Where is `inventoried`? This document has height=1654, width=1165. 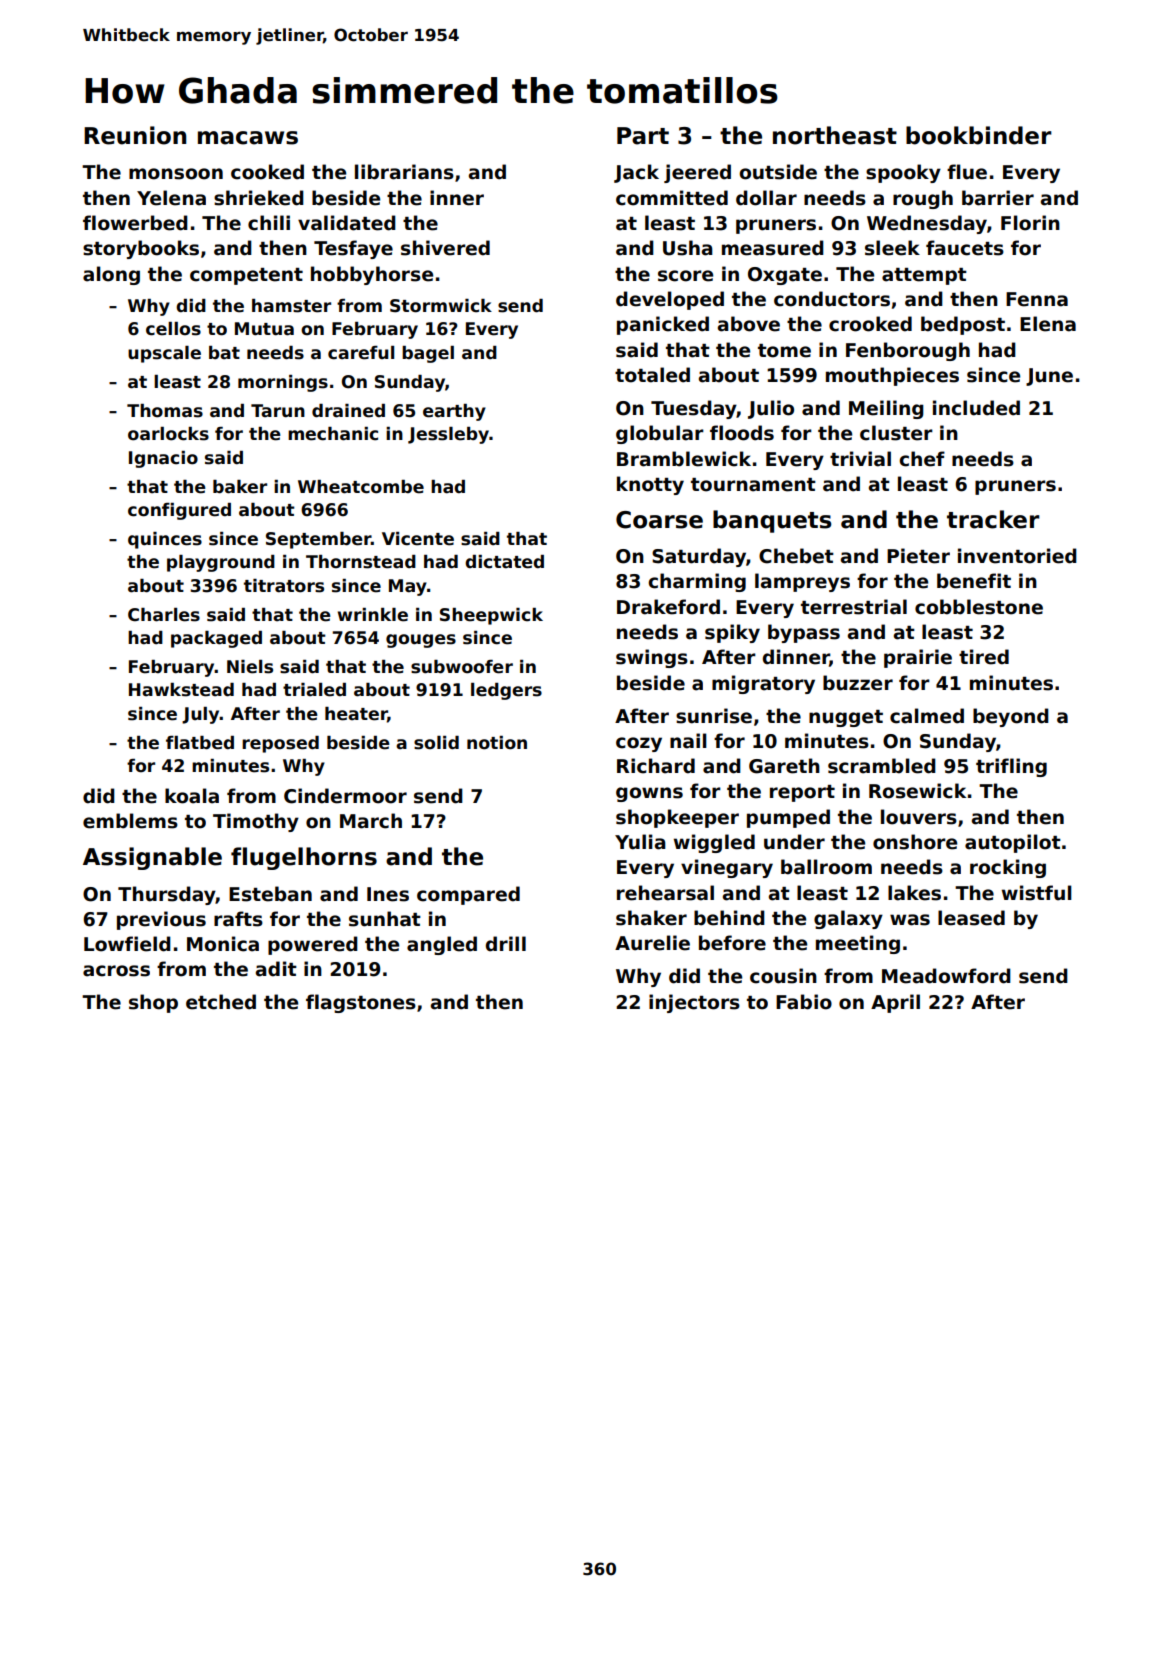
inventoried is located at coordinates (1017, 556).
